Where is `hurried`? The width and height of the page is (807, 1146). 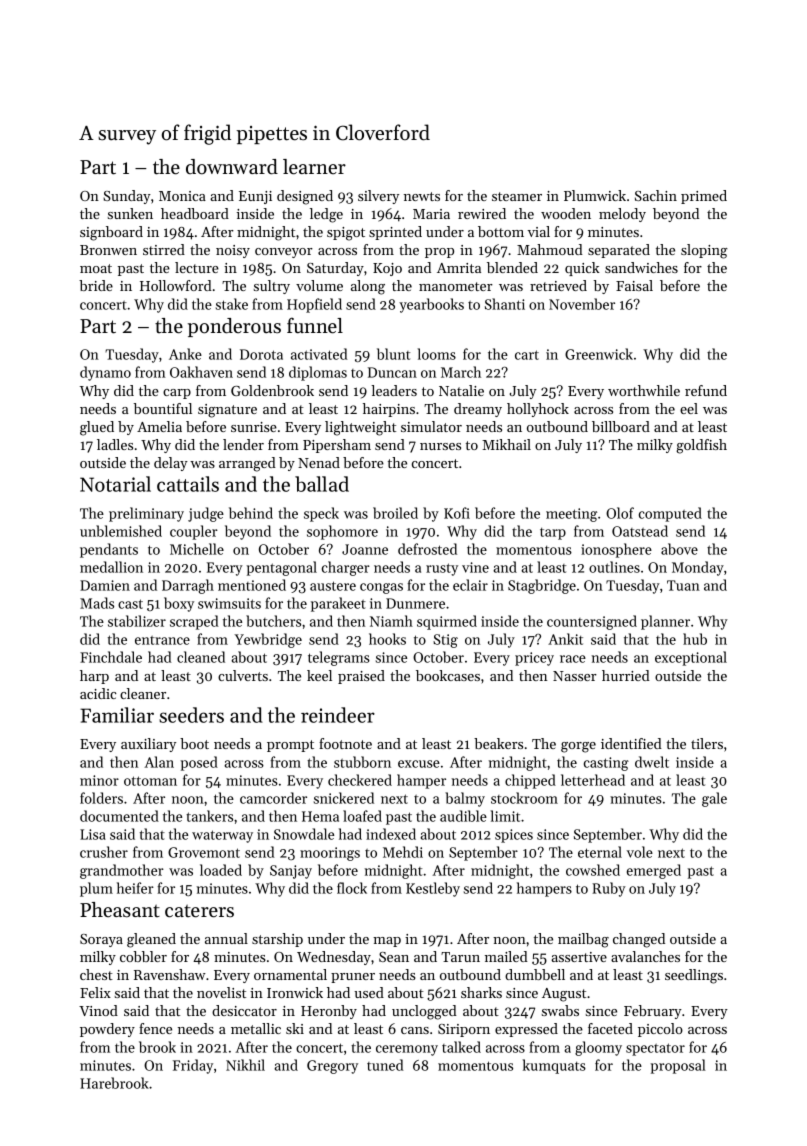 hurried is located at coordinates (626, 675).
